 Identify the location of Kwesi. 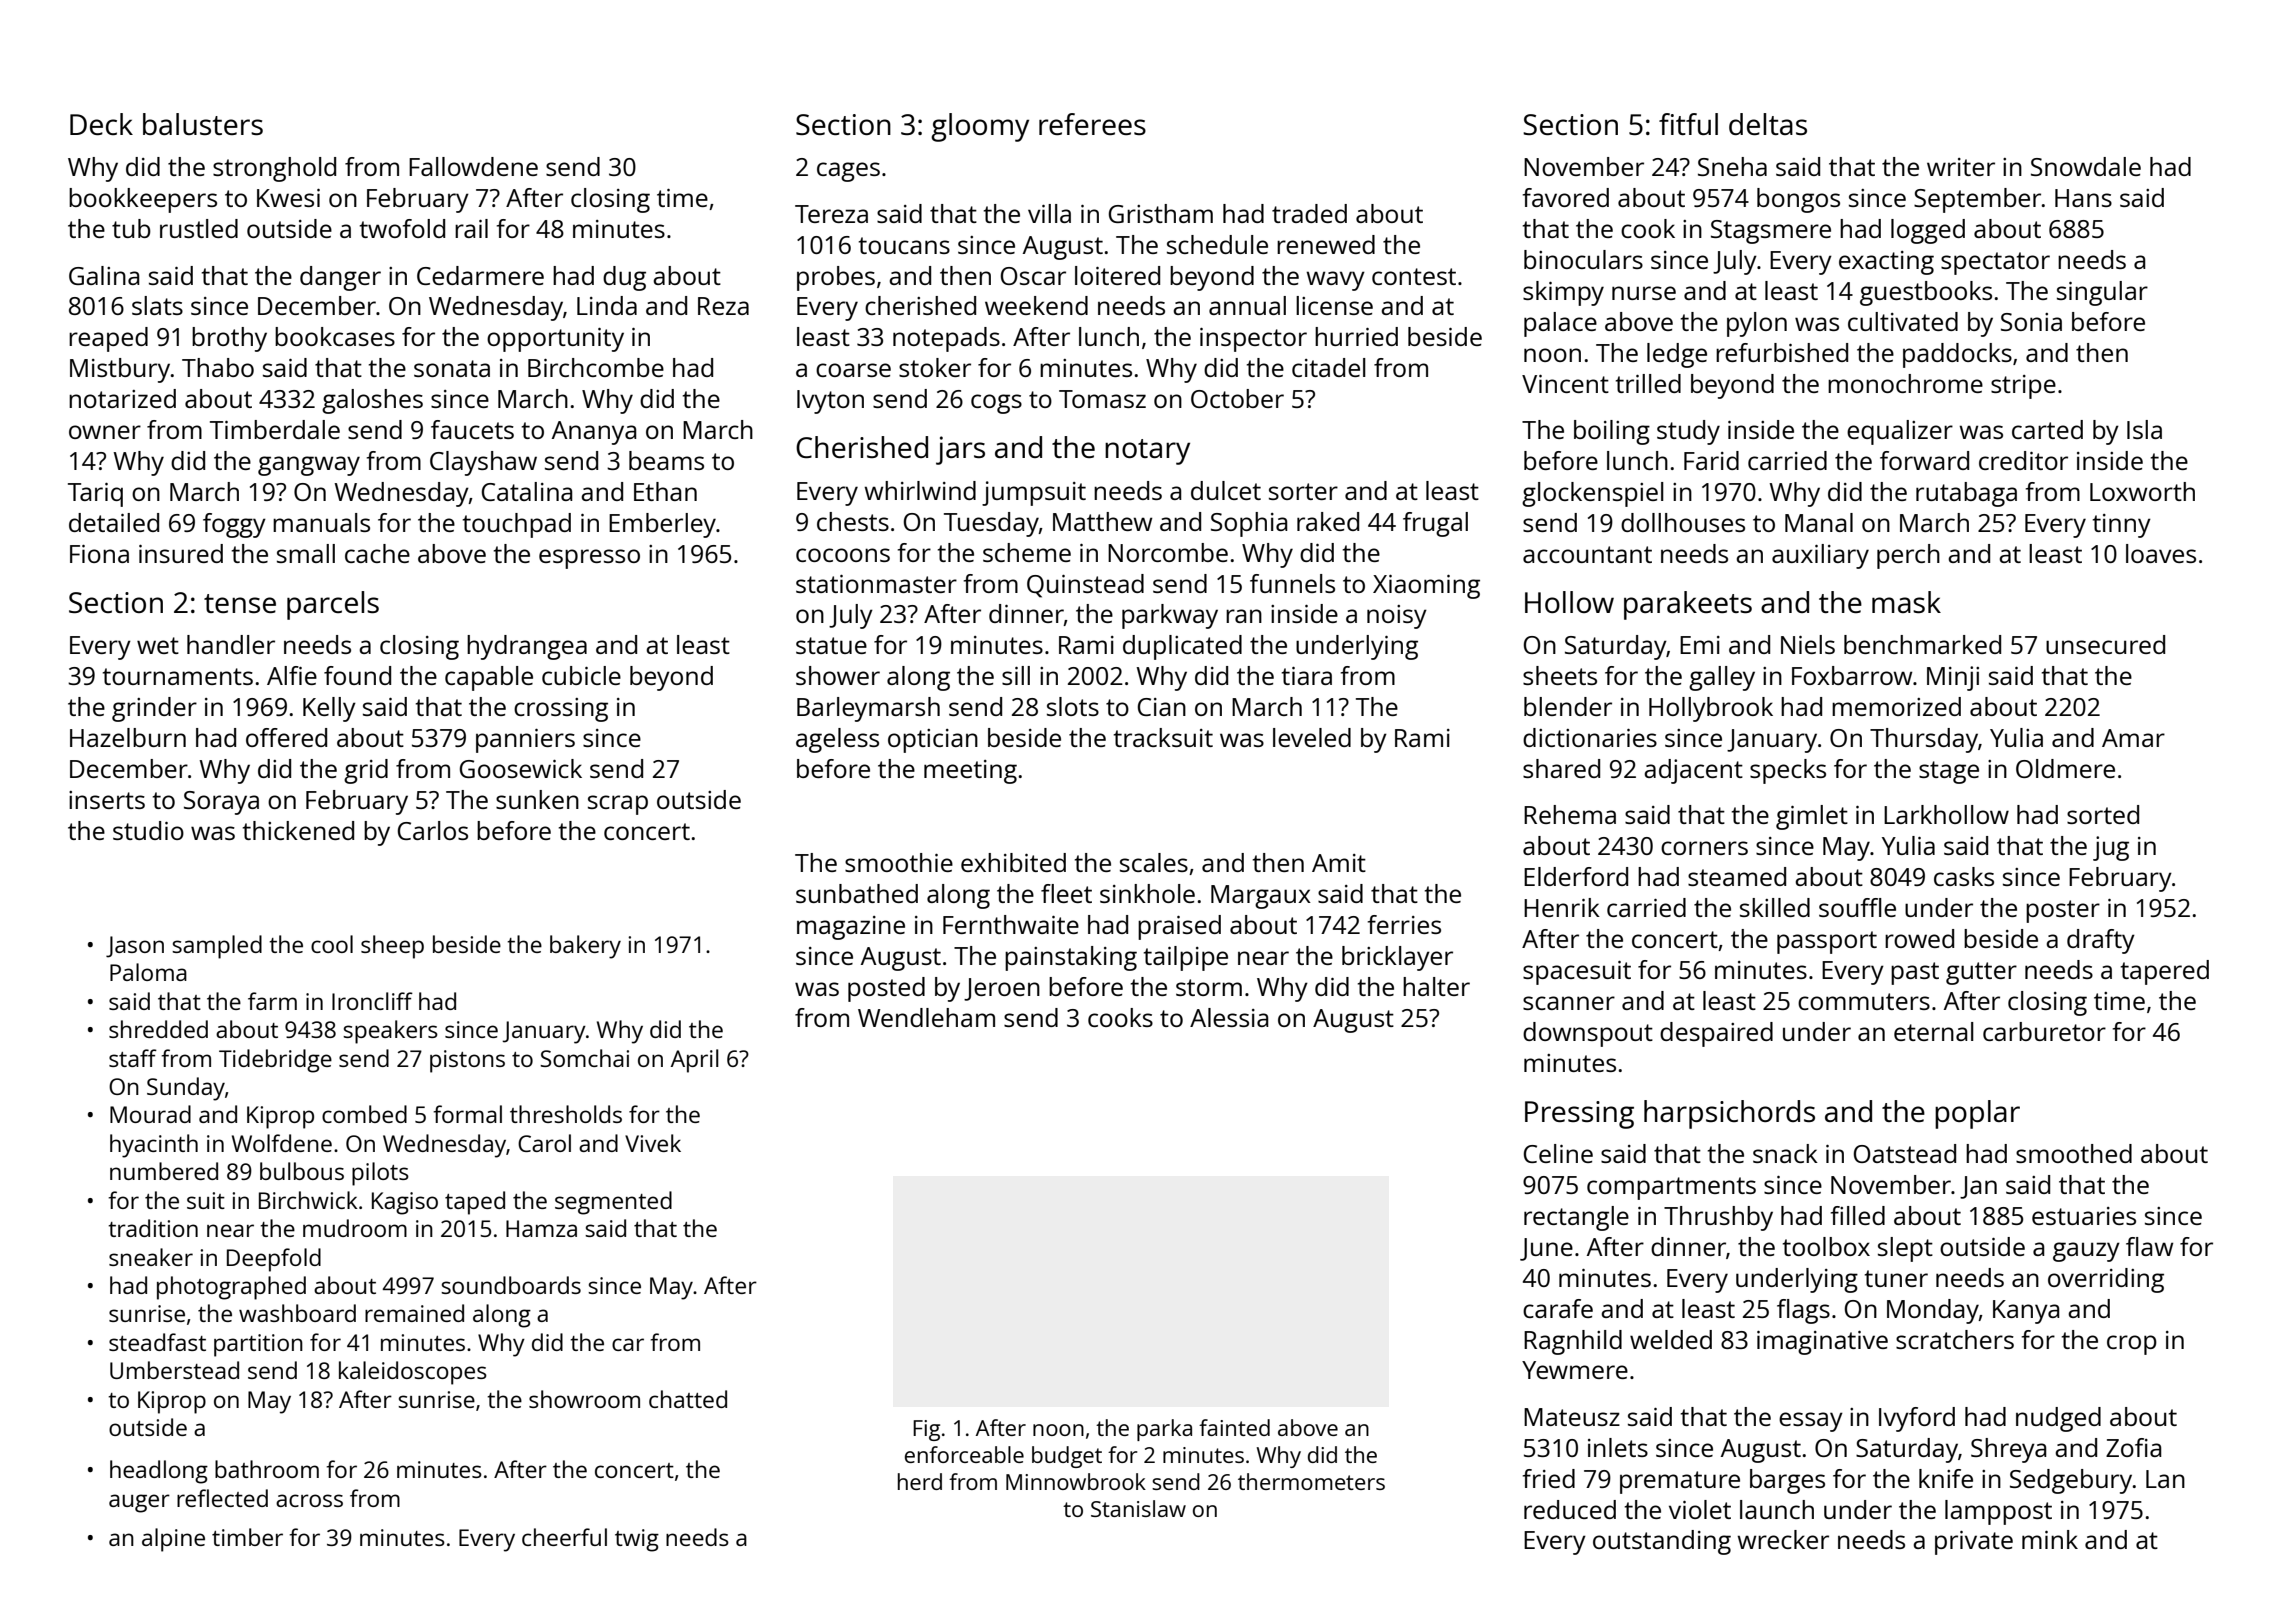
(288, 198).
